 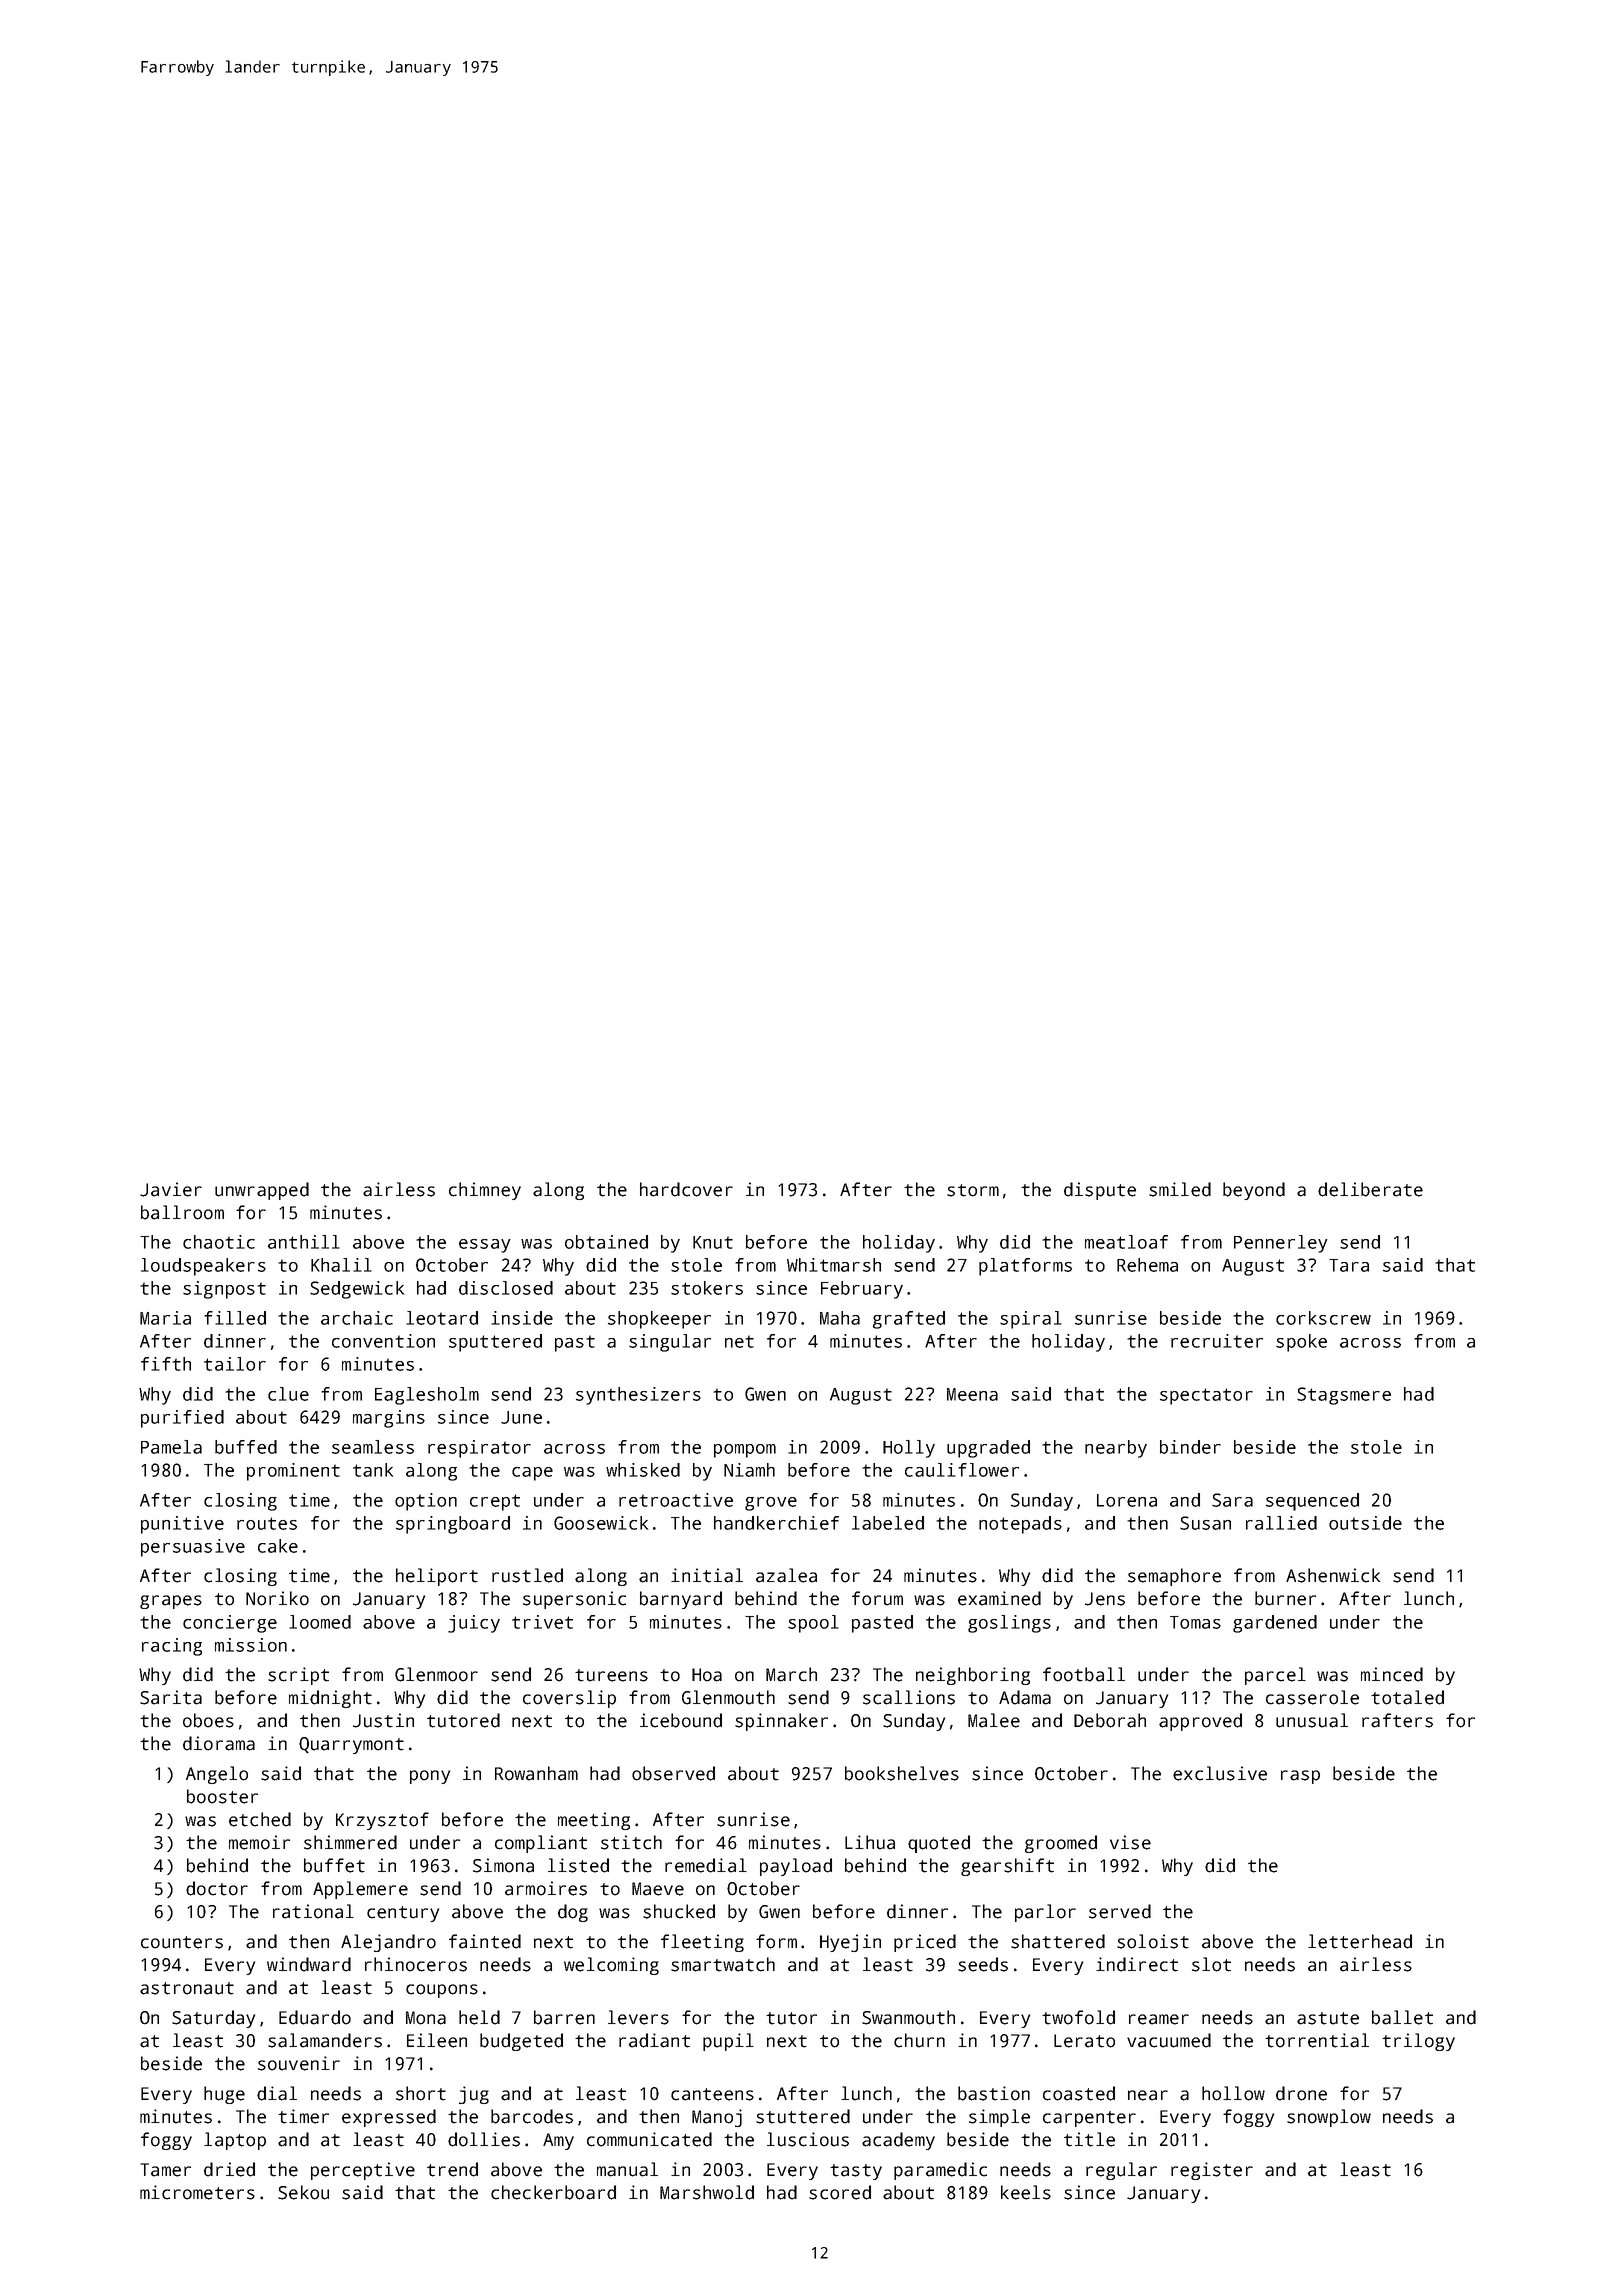 I want to click on dispute, so click(x=1100, y=1191).
